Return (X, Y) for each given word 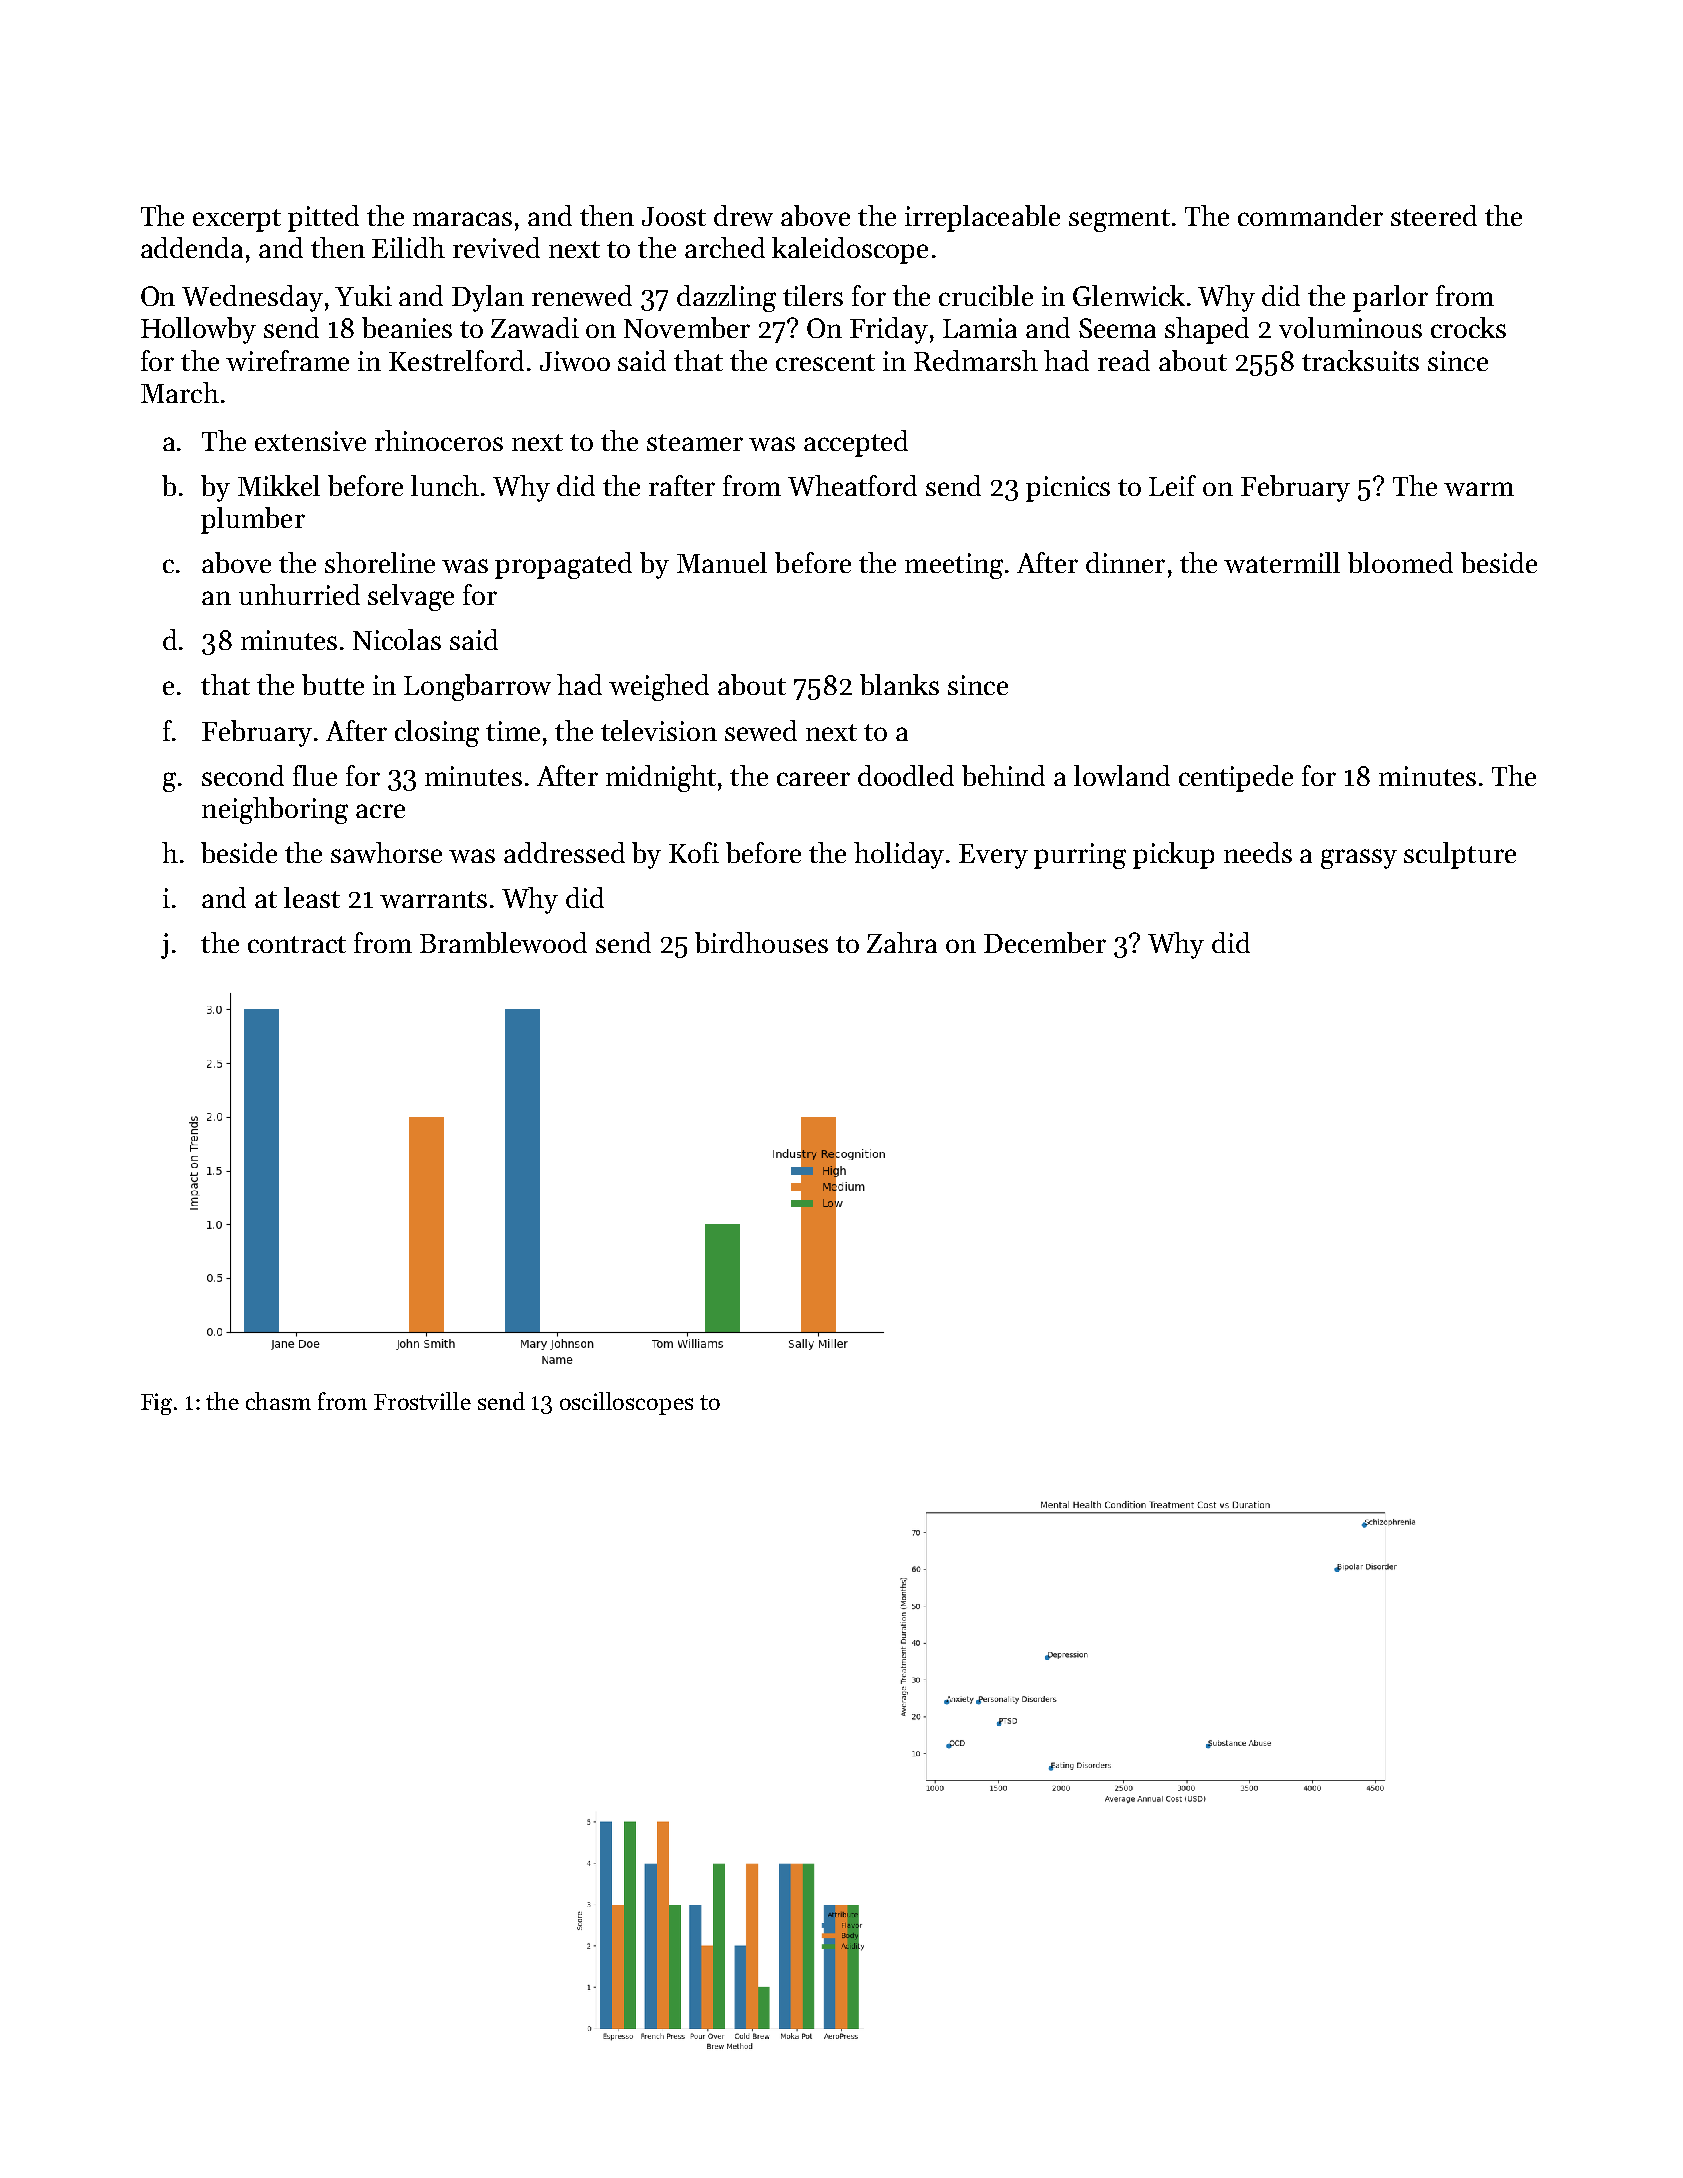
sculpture (1460, 855)
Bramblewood (503, 942)
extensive (310, 441)
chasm (278, 1401)
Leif (1172, 485)
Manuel (722, 562)
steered (1434, 215)
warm (1479, 489)
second (243, 775)
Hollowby (198, 330)
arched (725, 247)
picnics (1068, 489)
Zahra (902, 942)
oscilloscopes (626, 1403)
